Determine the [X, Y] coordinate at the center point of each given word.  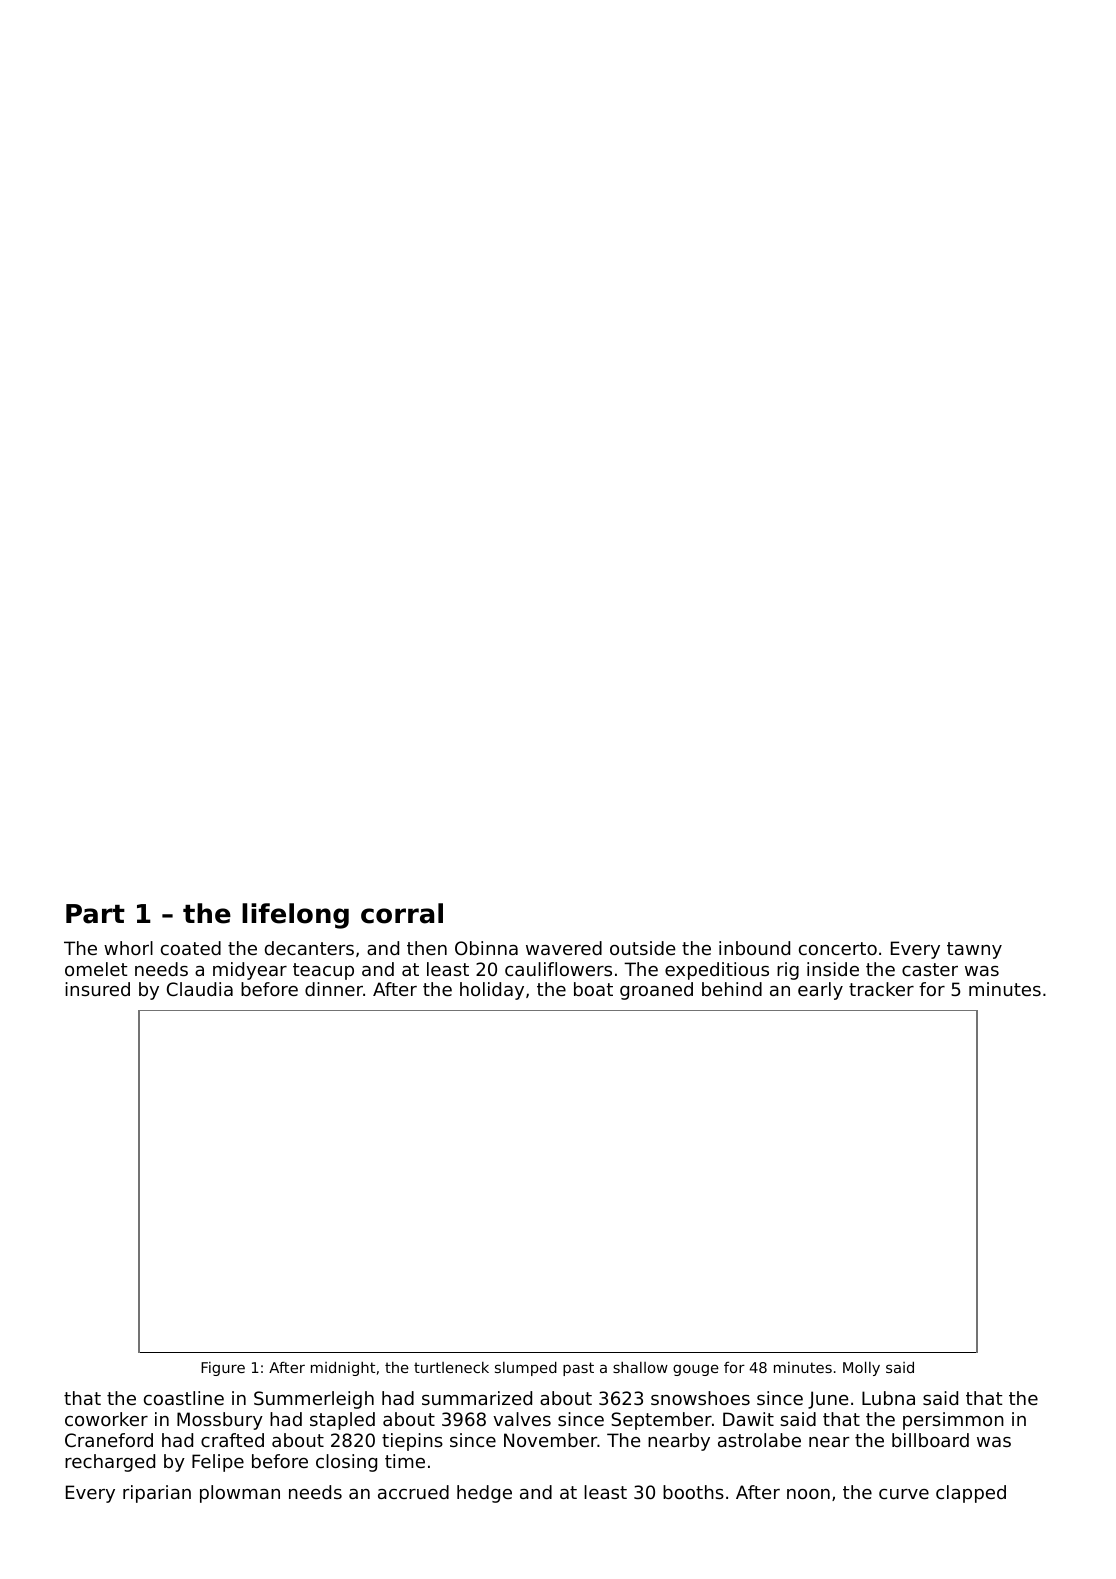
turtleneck [451, 1367]
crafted [232, 1440]
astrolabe [759, 1440]
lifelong [295, 916]
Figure [223, 1369]
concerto [838, 948]
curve [904, 1494]
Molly [861, 1368]
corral [402, 913]
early [820, 991]
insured [97, 989]
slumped [526, 1368]
